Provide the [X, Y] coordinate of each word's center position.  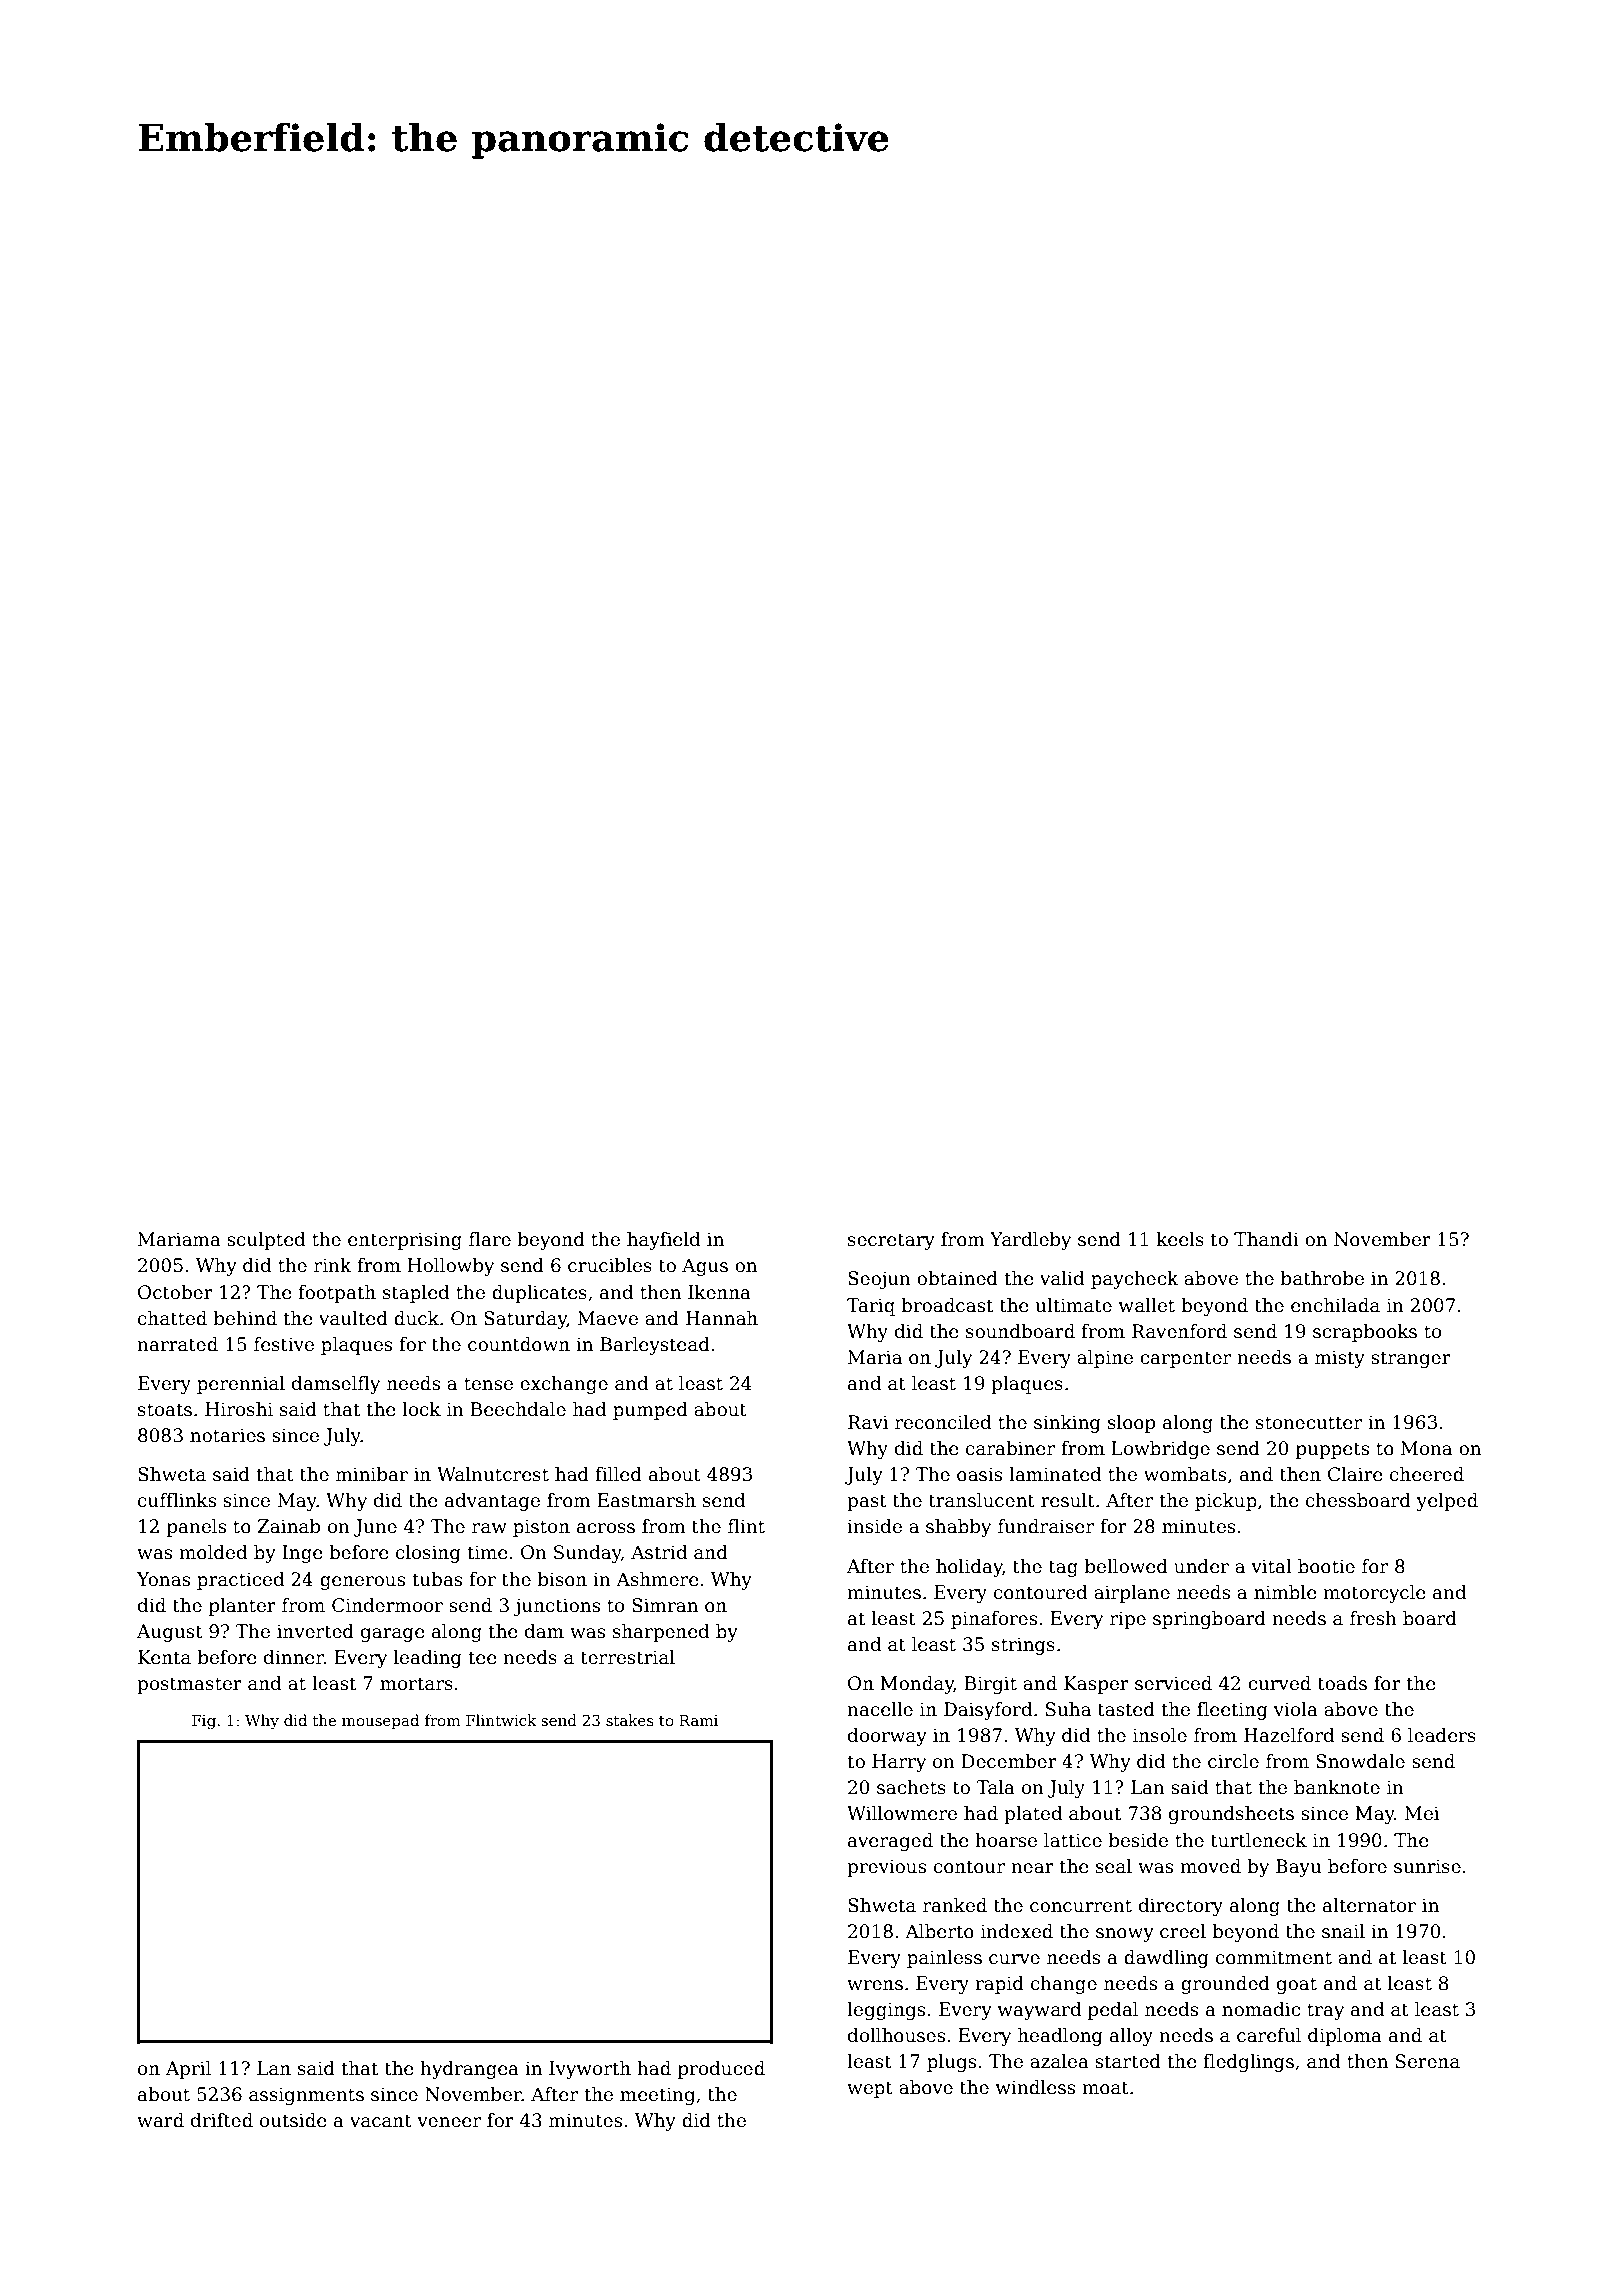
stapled [416, 1294]
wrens [875, 1985]
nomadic [1261, 2009]
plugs [951, 2063]
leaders [1442, 1735]
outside [293, 2120]
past [867, 1502]
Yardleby [1030, 1241]
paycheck [1135, 1280]
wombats [1185, 1474]
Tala [995, 1787]
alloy [1131, 2037]
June [375, 1528]
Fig [204, 1722]
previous [886, 1868]
